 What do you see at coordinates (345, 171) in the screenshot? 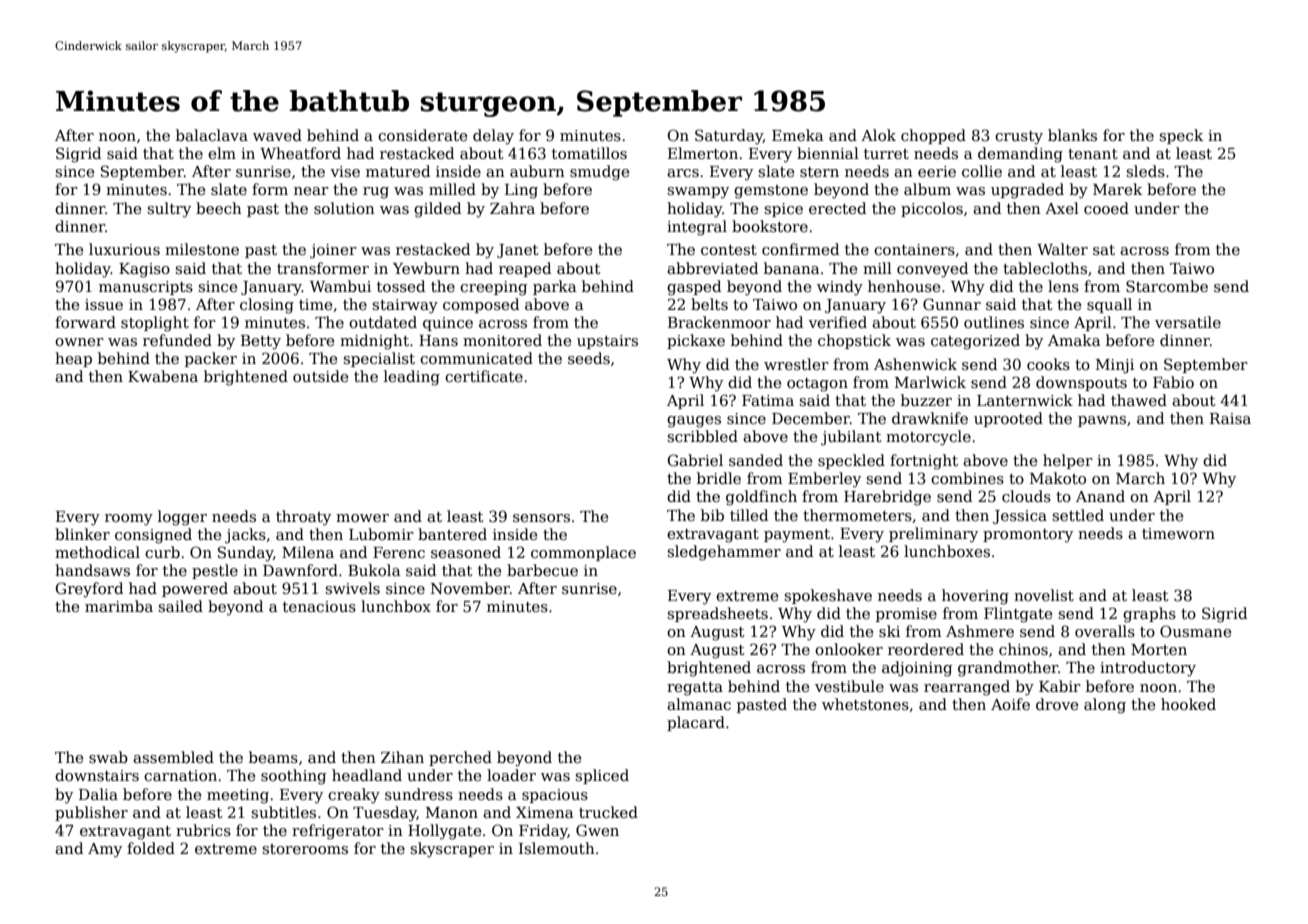
I see `vise` at bounding box center [345, 171].
